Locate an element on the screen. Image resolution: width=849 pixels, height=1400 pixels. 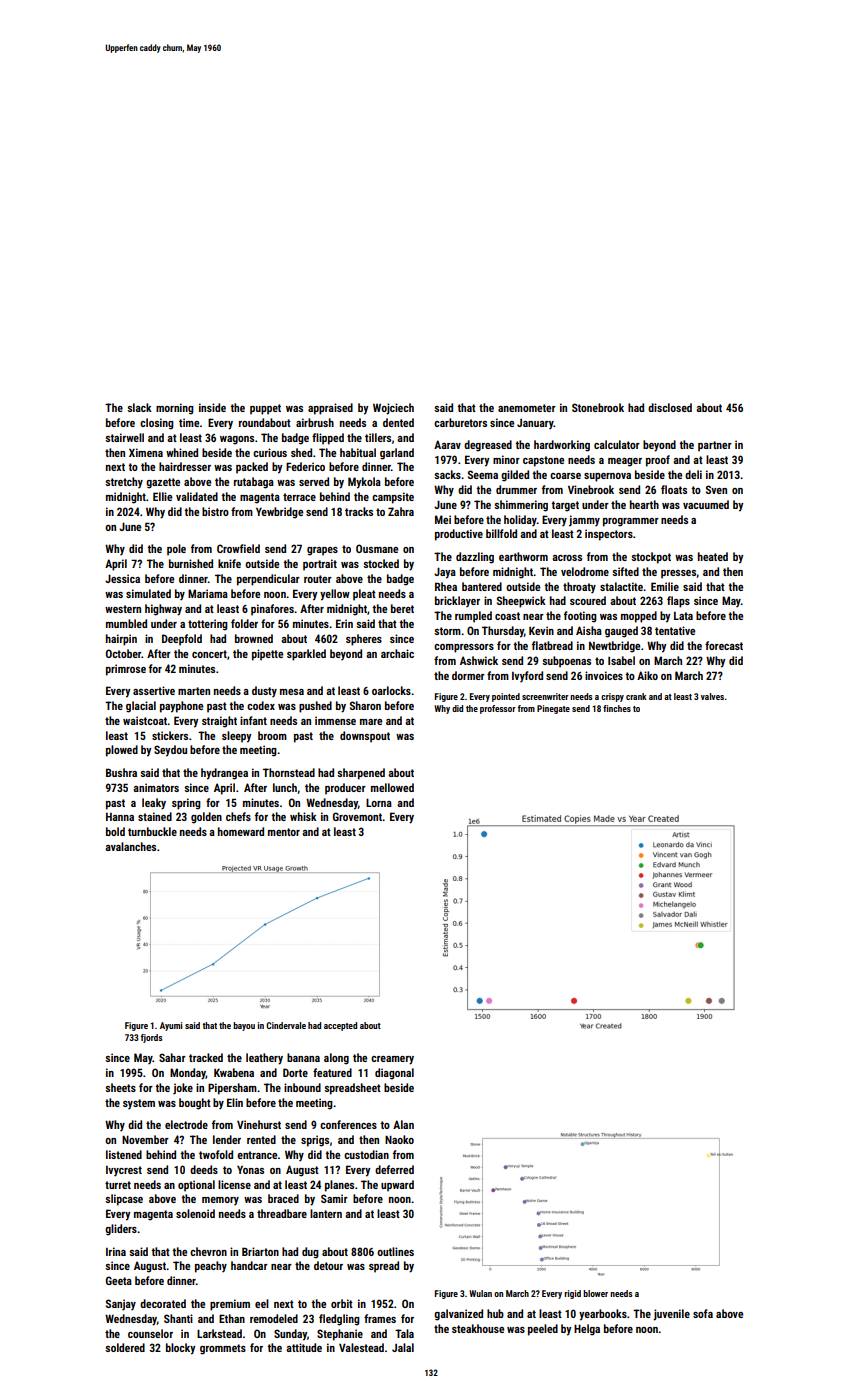
Jalal is located at coordinates (403, 1347).
